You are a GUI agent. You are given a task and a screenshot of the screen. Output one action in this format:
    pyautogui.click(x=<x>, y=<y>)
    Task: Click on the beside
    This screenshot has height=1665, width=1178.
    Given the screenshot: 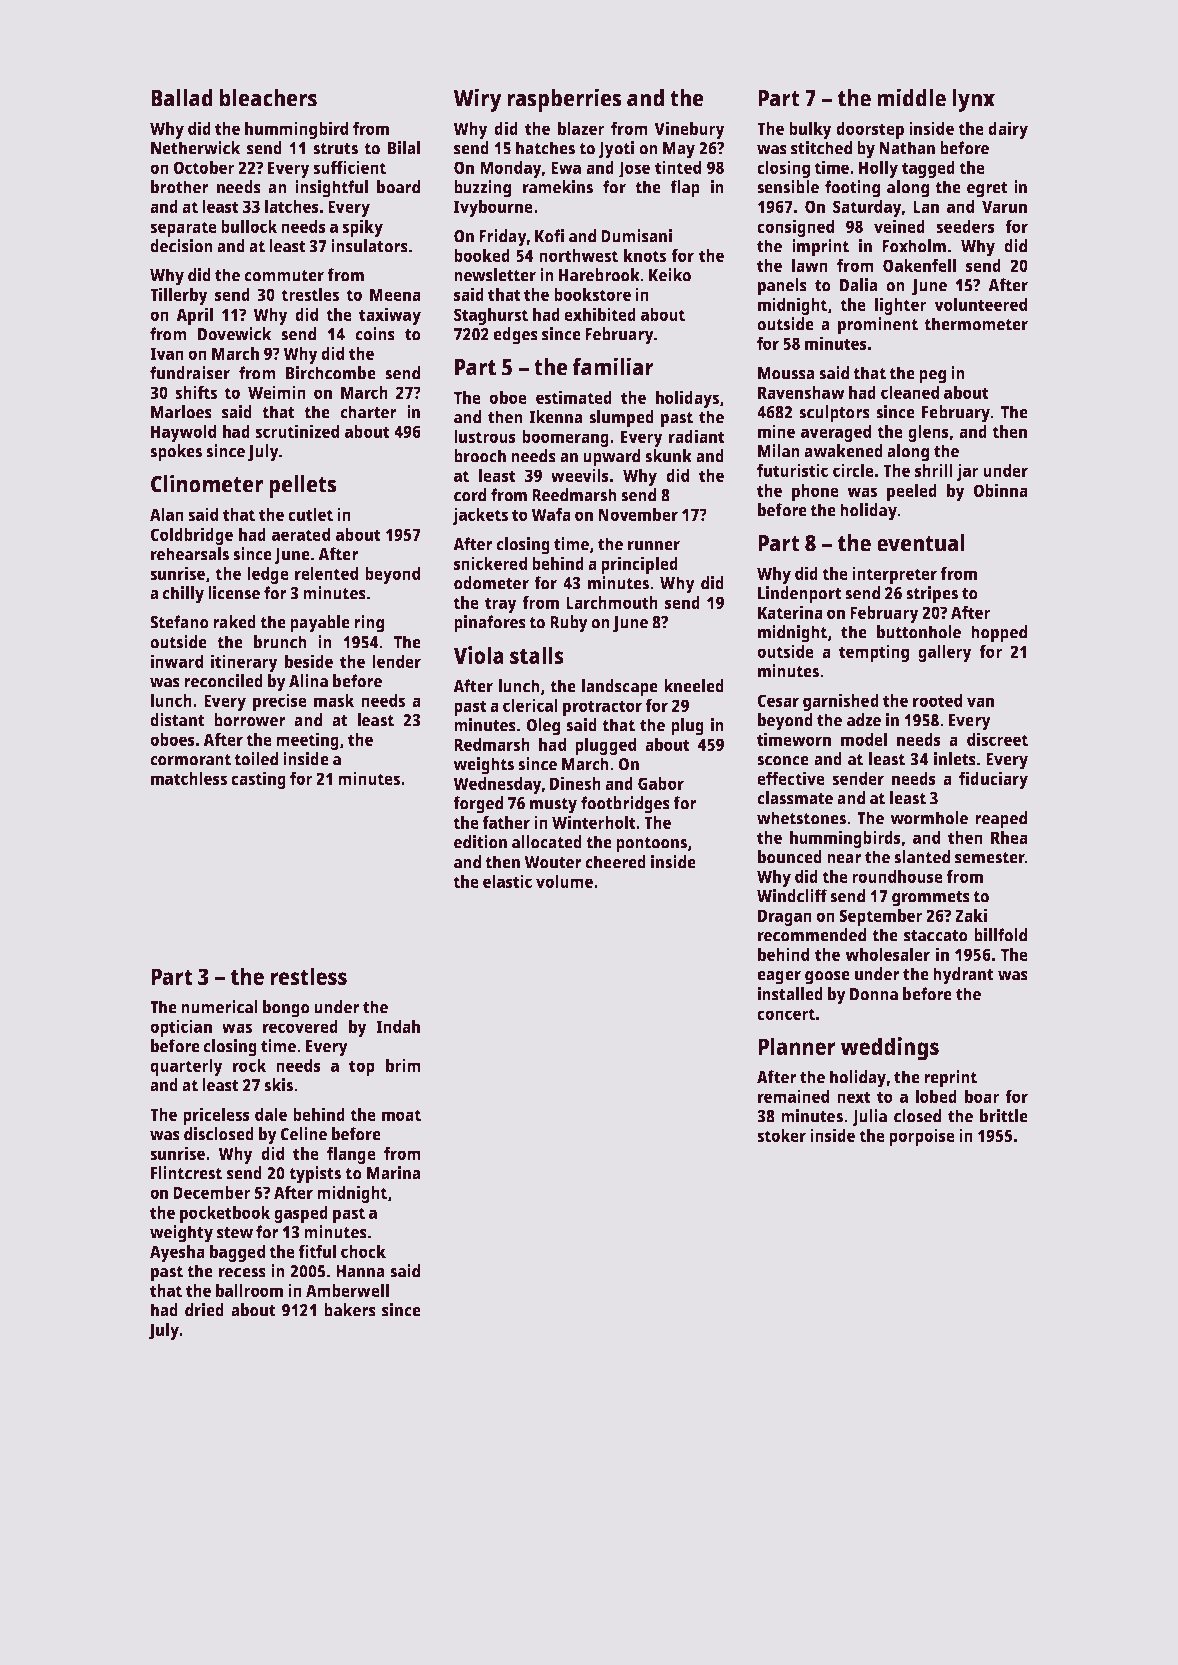 What is the action you would take?
    pyautogui.click(x=309, y=661)
